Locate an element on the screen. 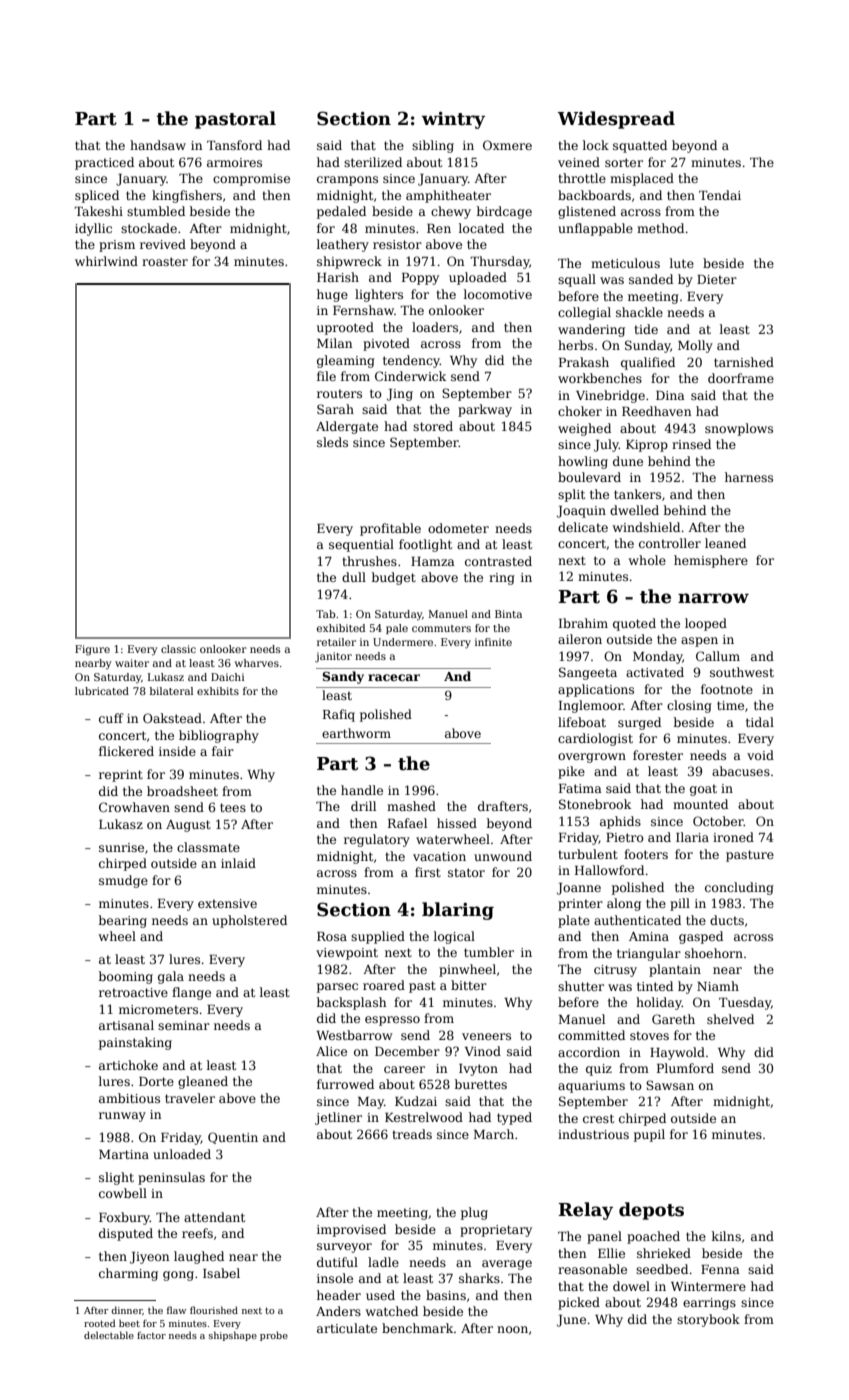  Tansford is located at coordinates (234, 145).
